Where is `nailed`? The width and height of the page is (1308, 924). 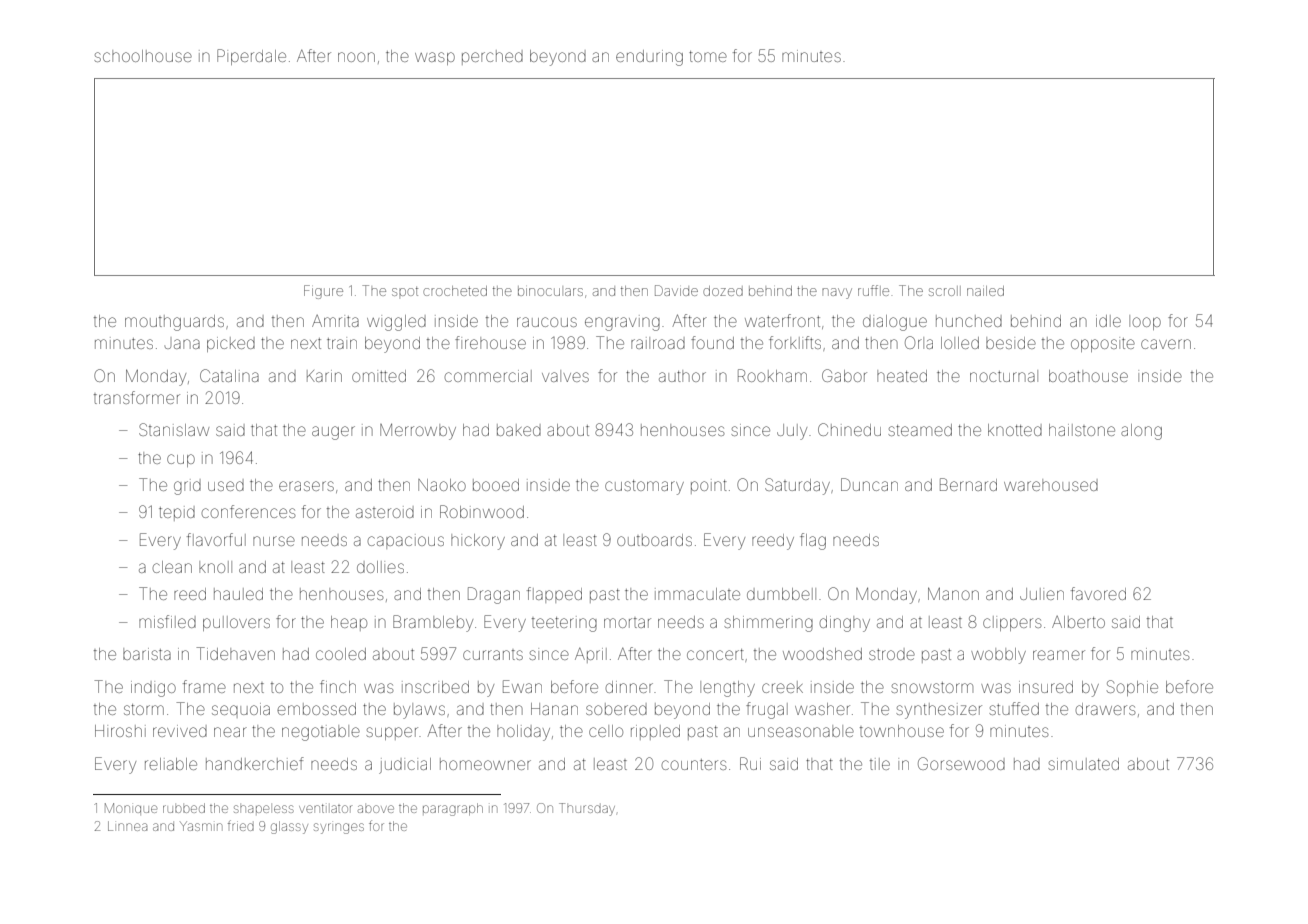 nailed is located at coordinates (985, 291).
